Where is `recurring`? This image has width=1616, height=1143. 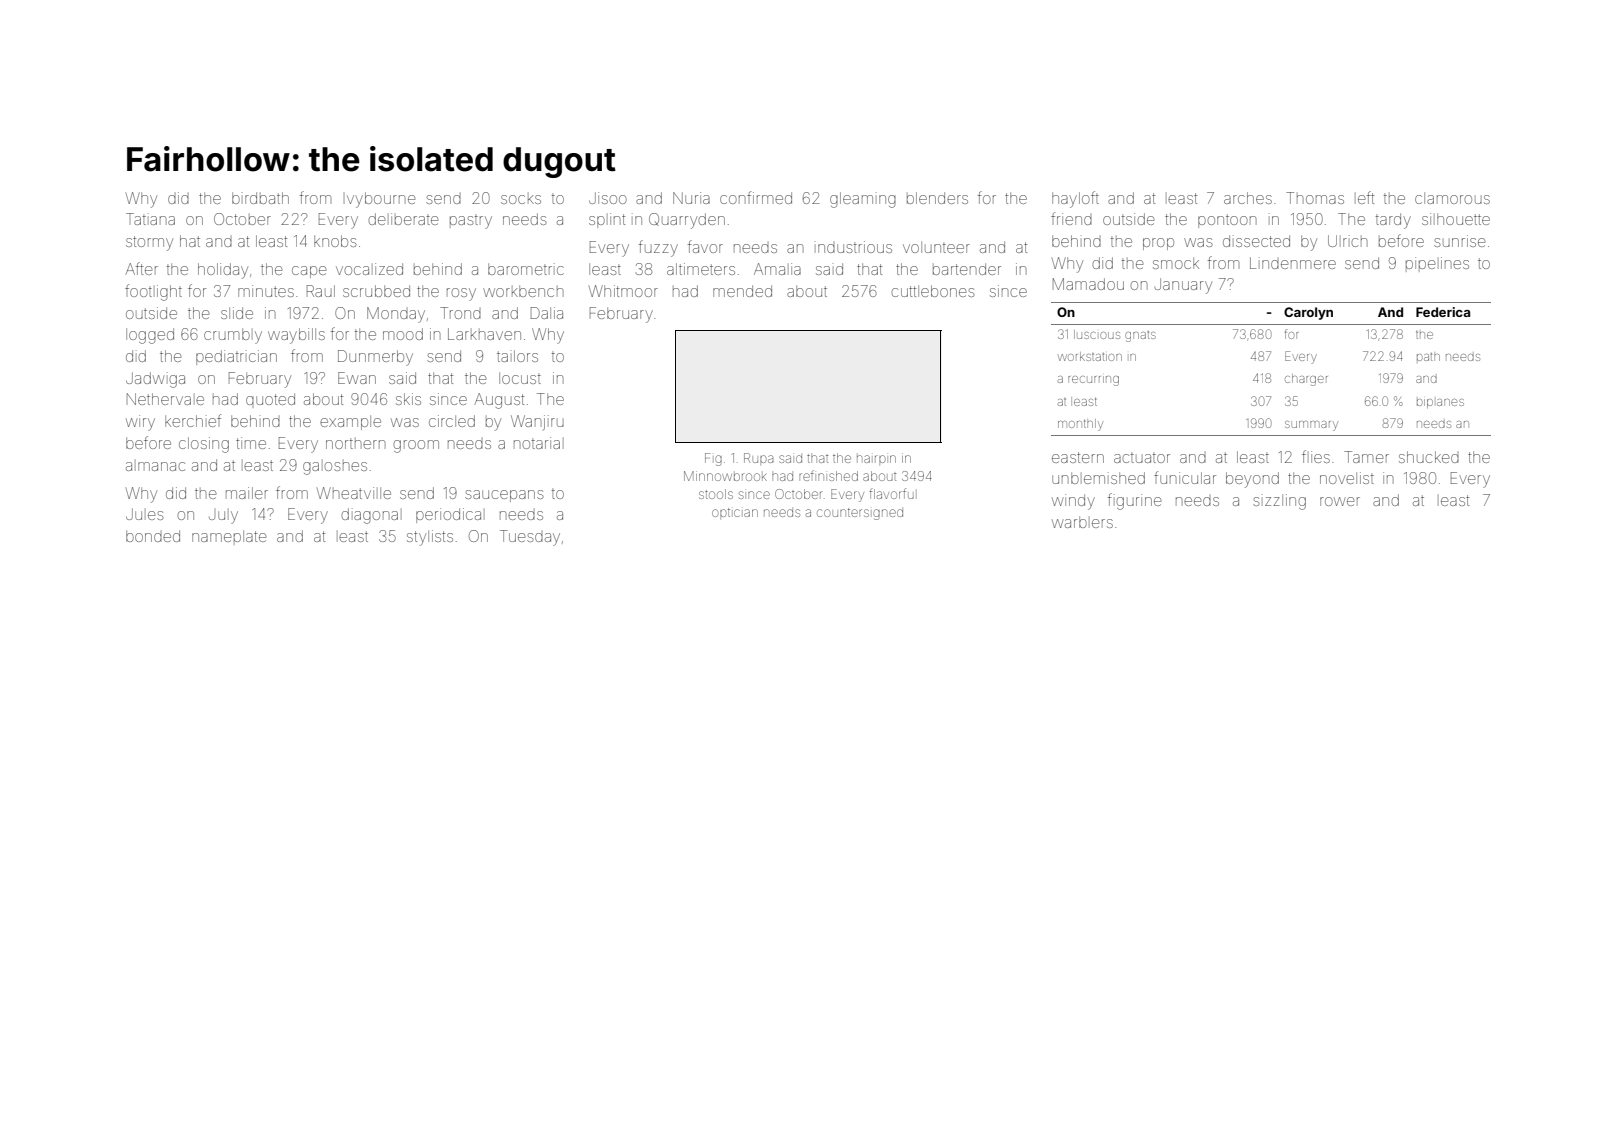 recurring is located at coordinates (1093, 381).
